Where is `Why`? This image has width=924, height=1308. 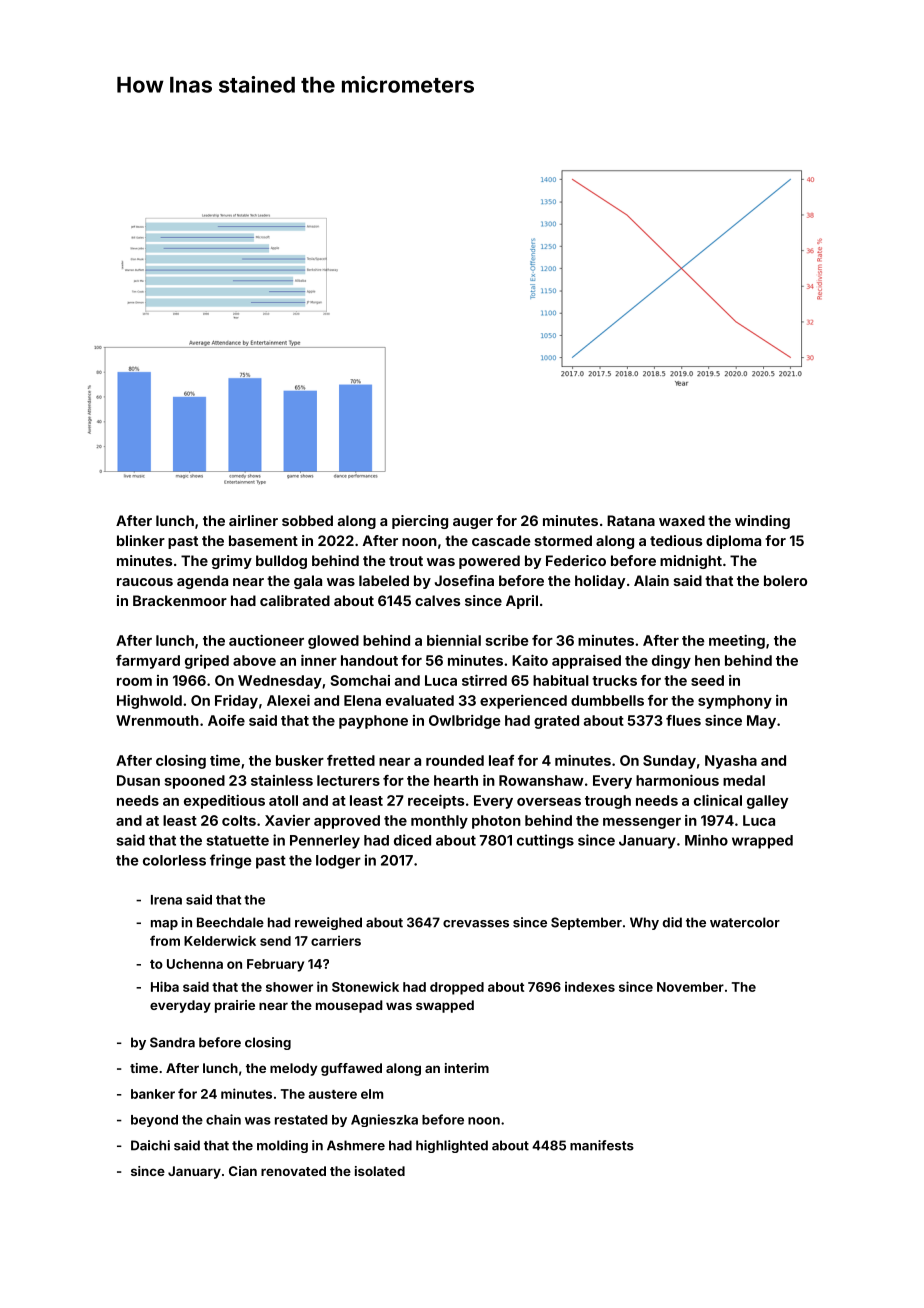 Why is located at coordinates (644, 923).
